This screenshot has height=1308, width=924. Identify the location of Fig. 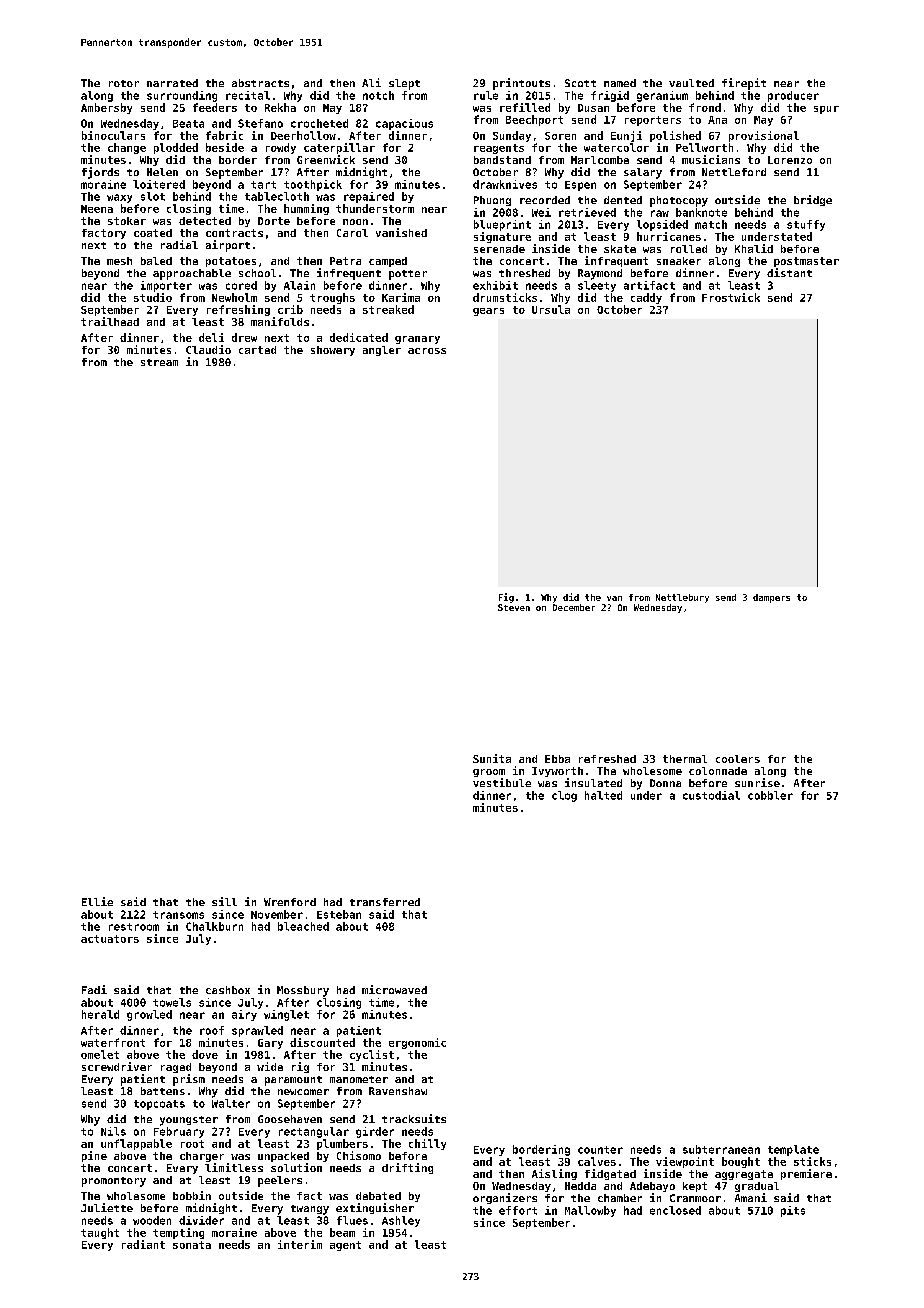
(506, 598).
